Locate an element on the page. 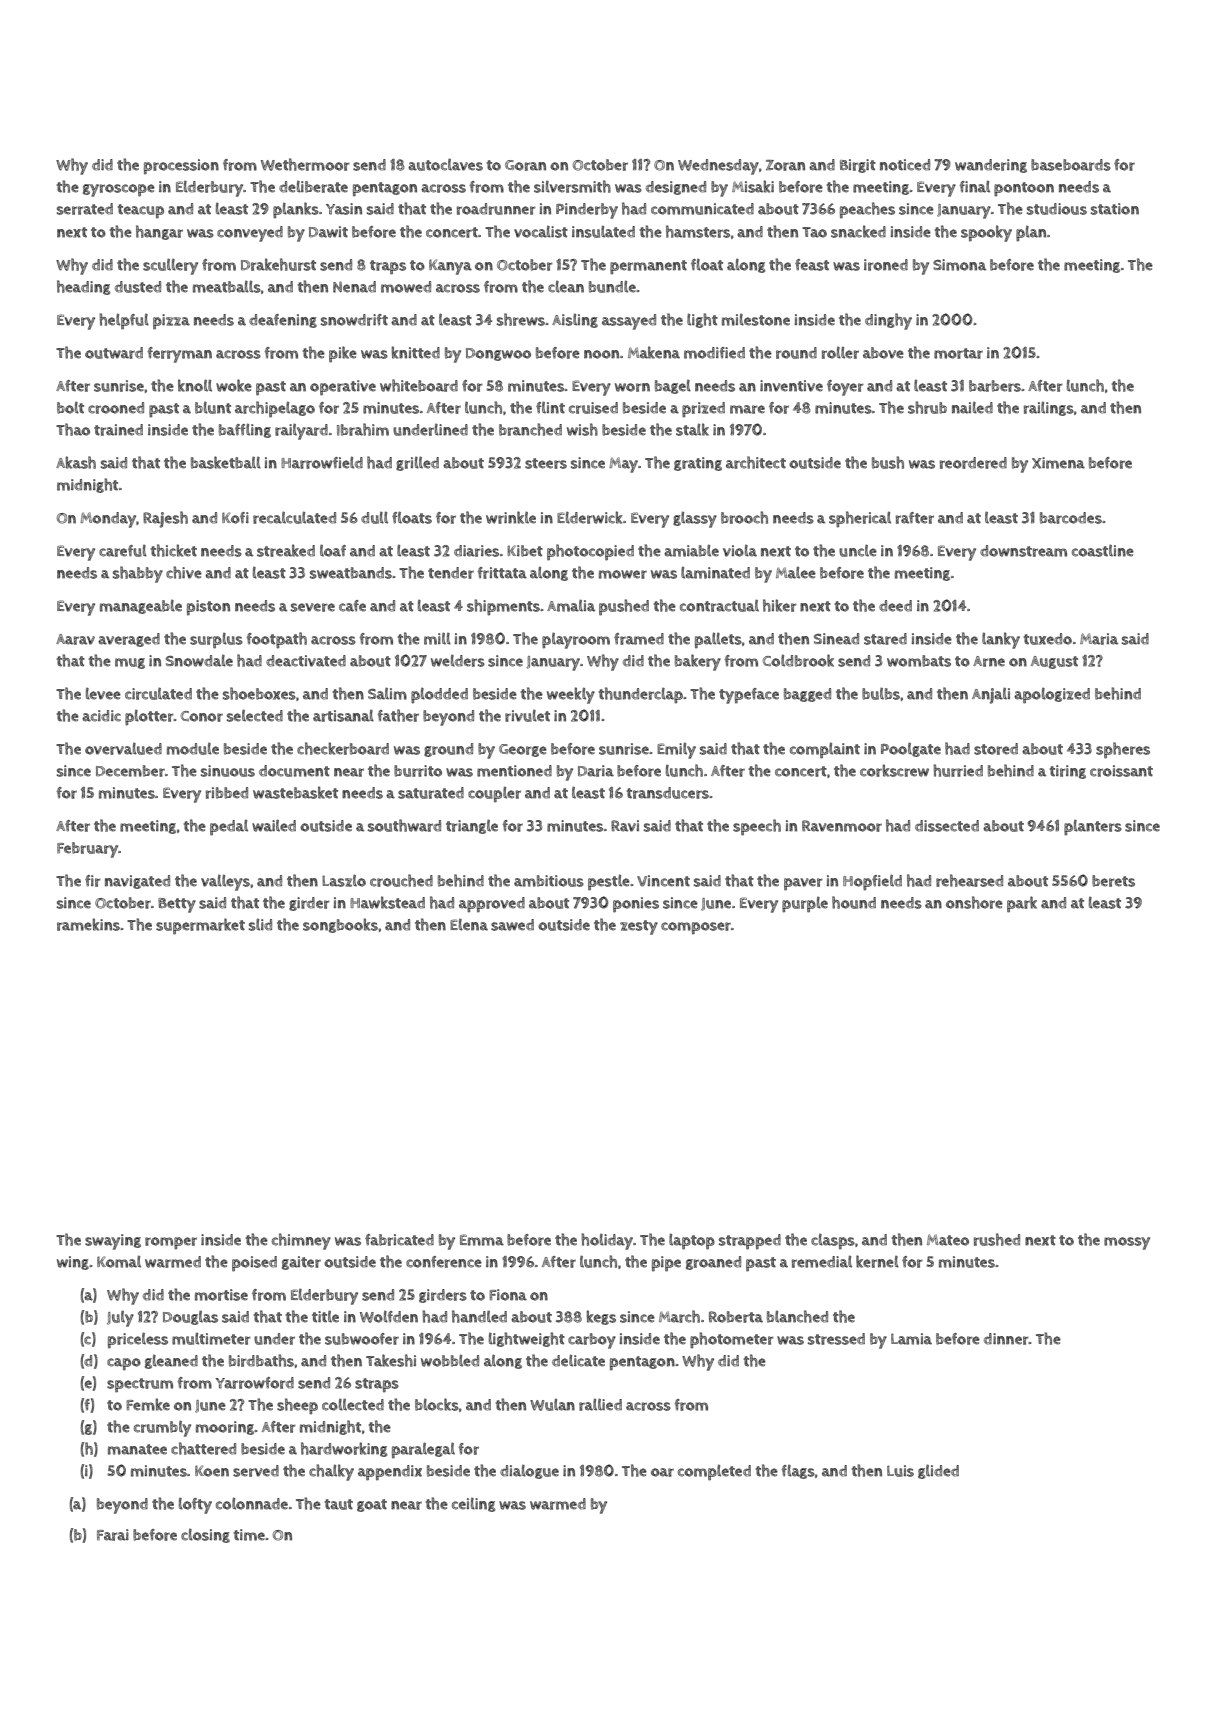  checkerboard is located at coordinates (343, 748).
